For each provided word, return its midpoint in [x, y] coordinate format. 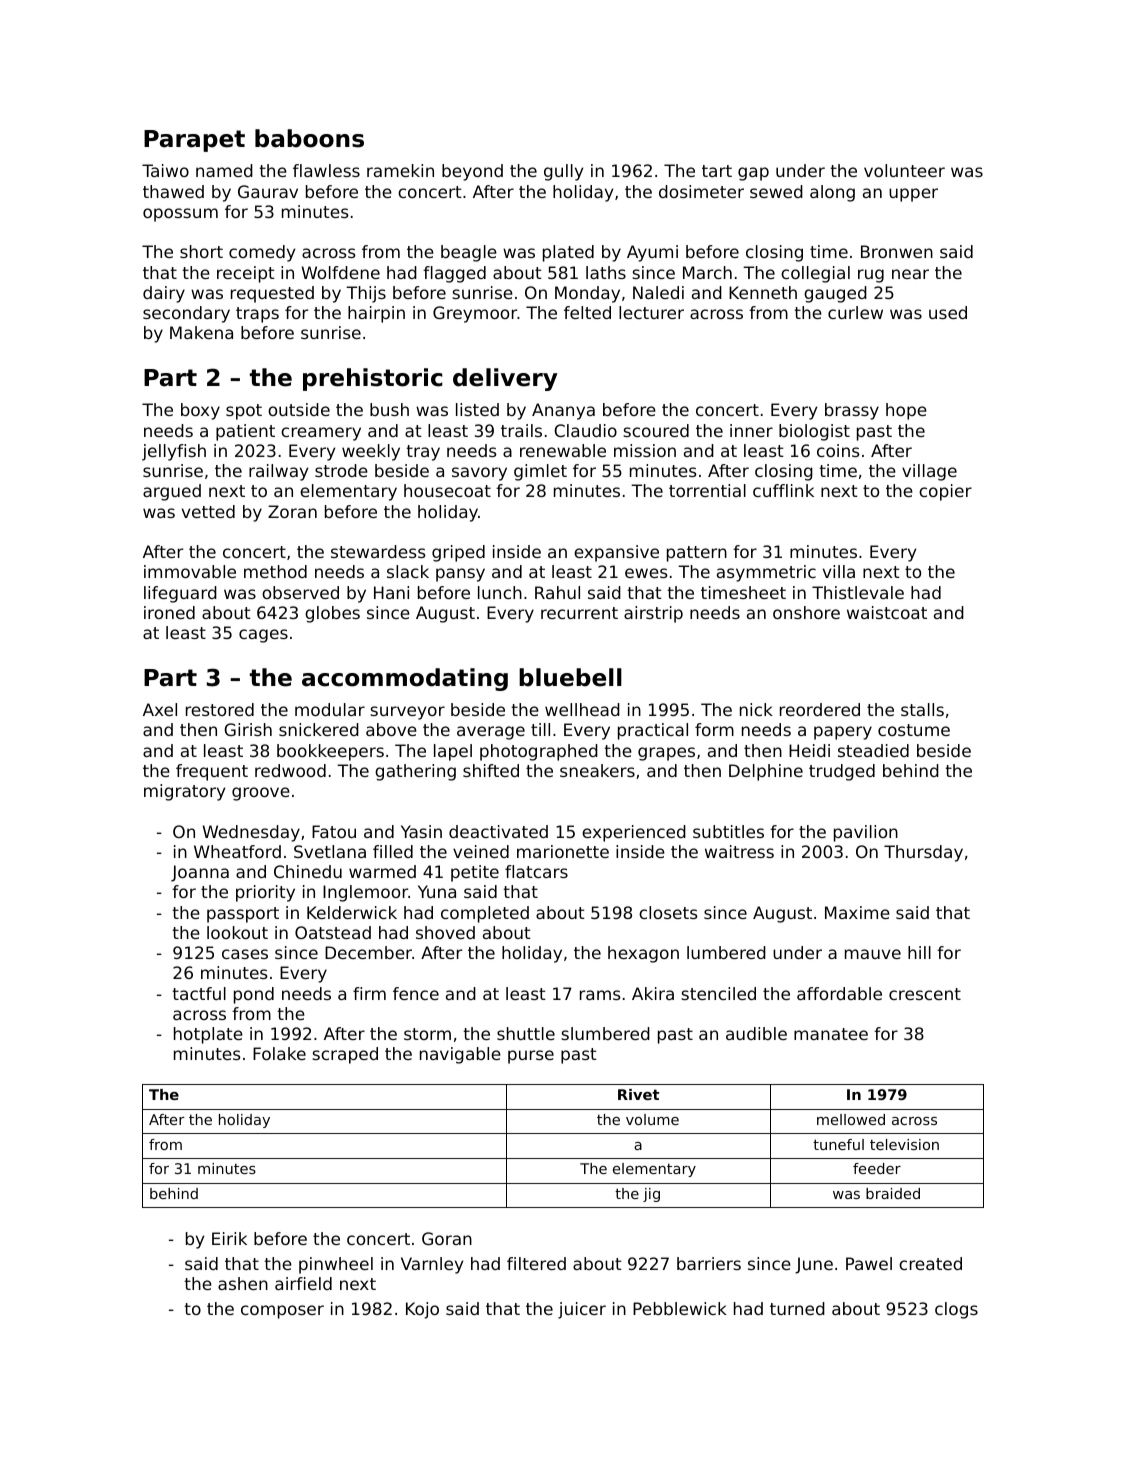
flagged [454, 274]
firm [369, 993]
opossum [180, 215]
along [832, 193]
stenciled [718, 993]
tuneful [838, 1144]
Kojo [422, 1310]
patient [245, 432]
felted [587, 312]
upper [913, 195]
